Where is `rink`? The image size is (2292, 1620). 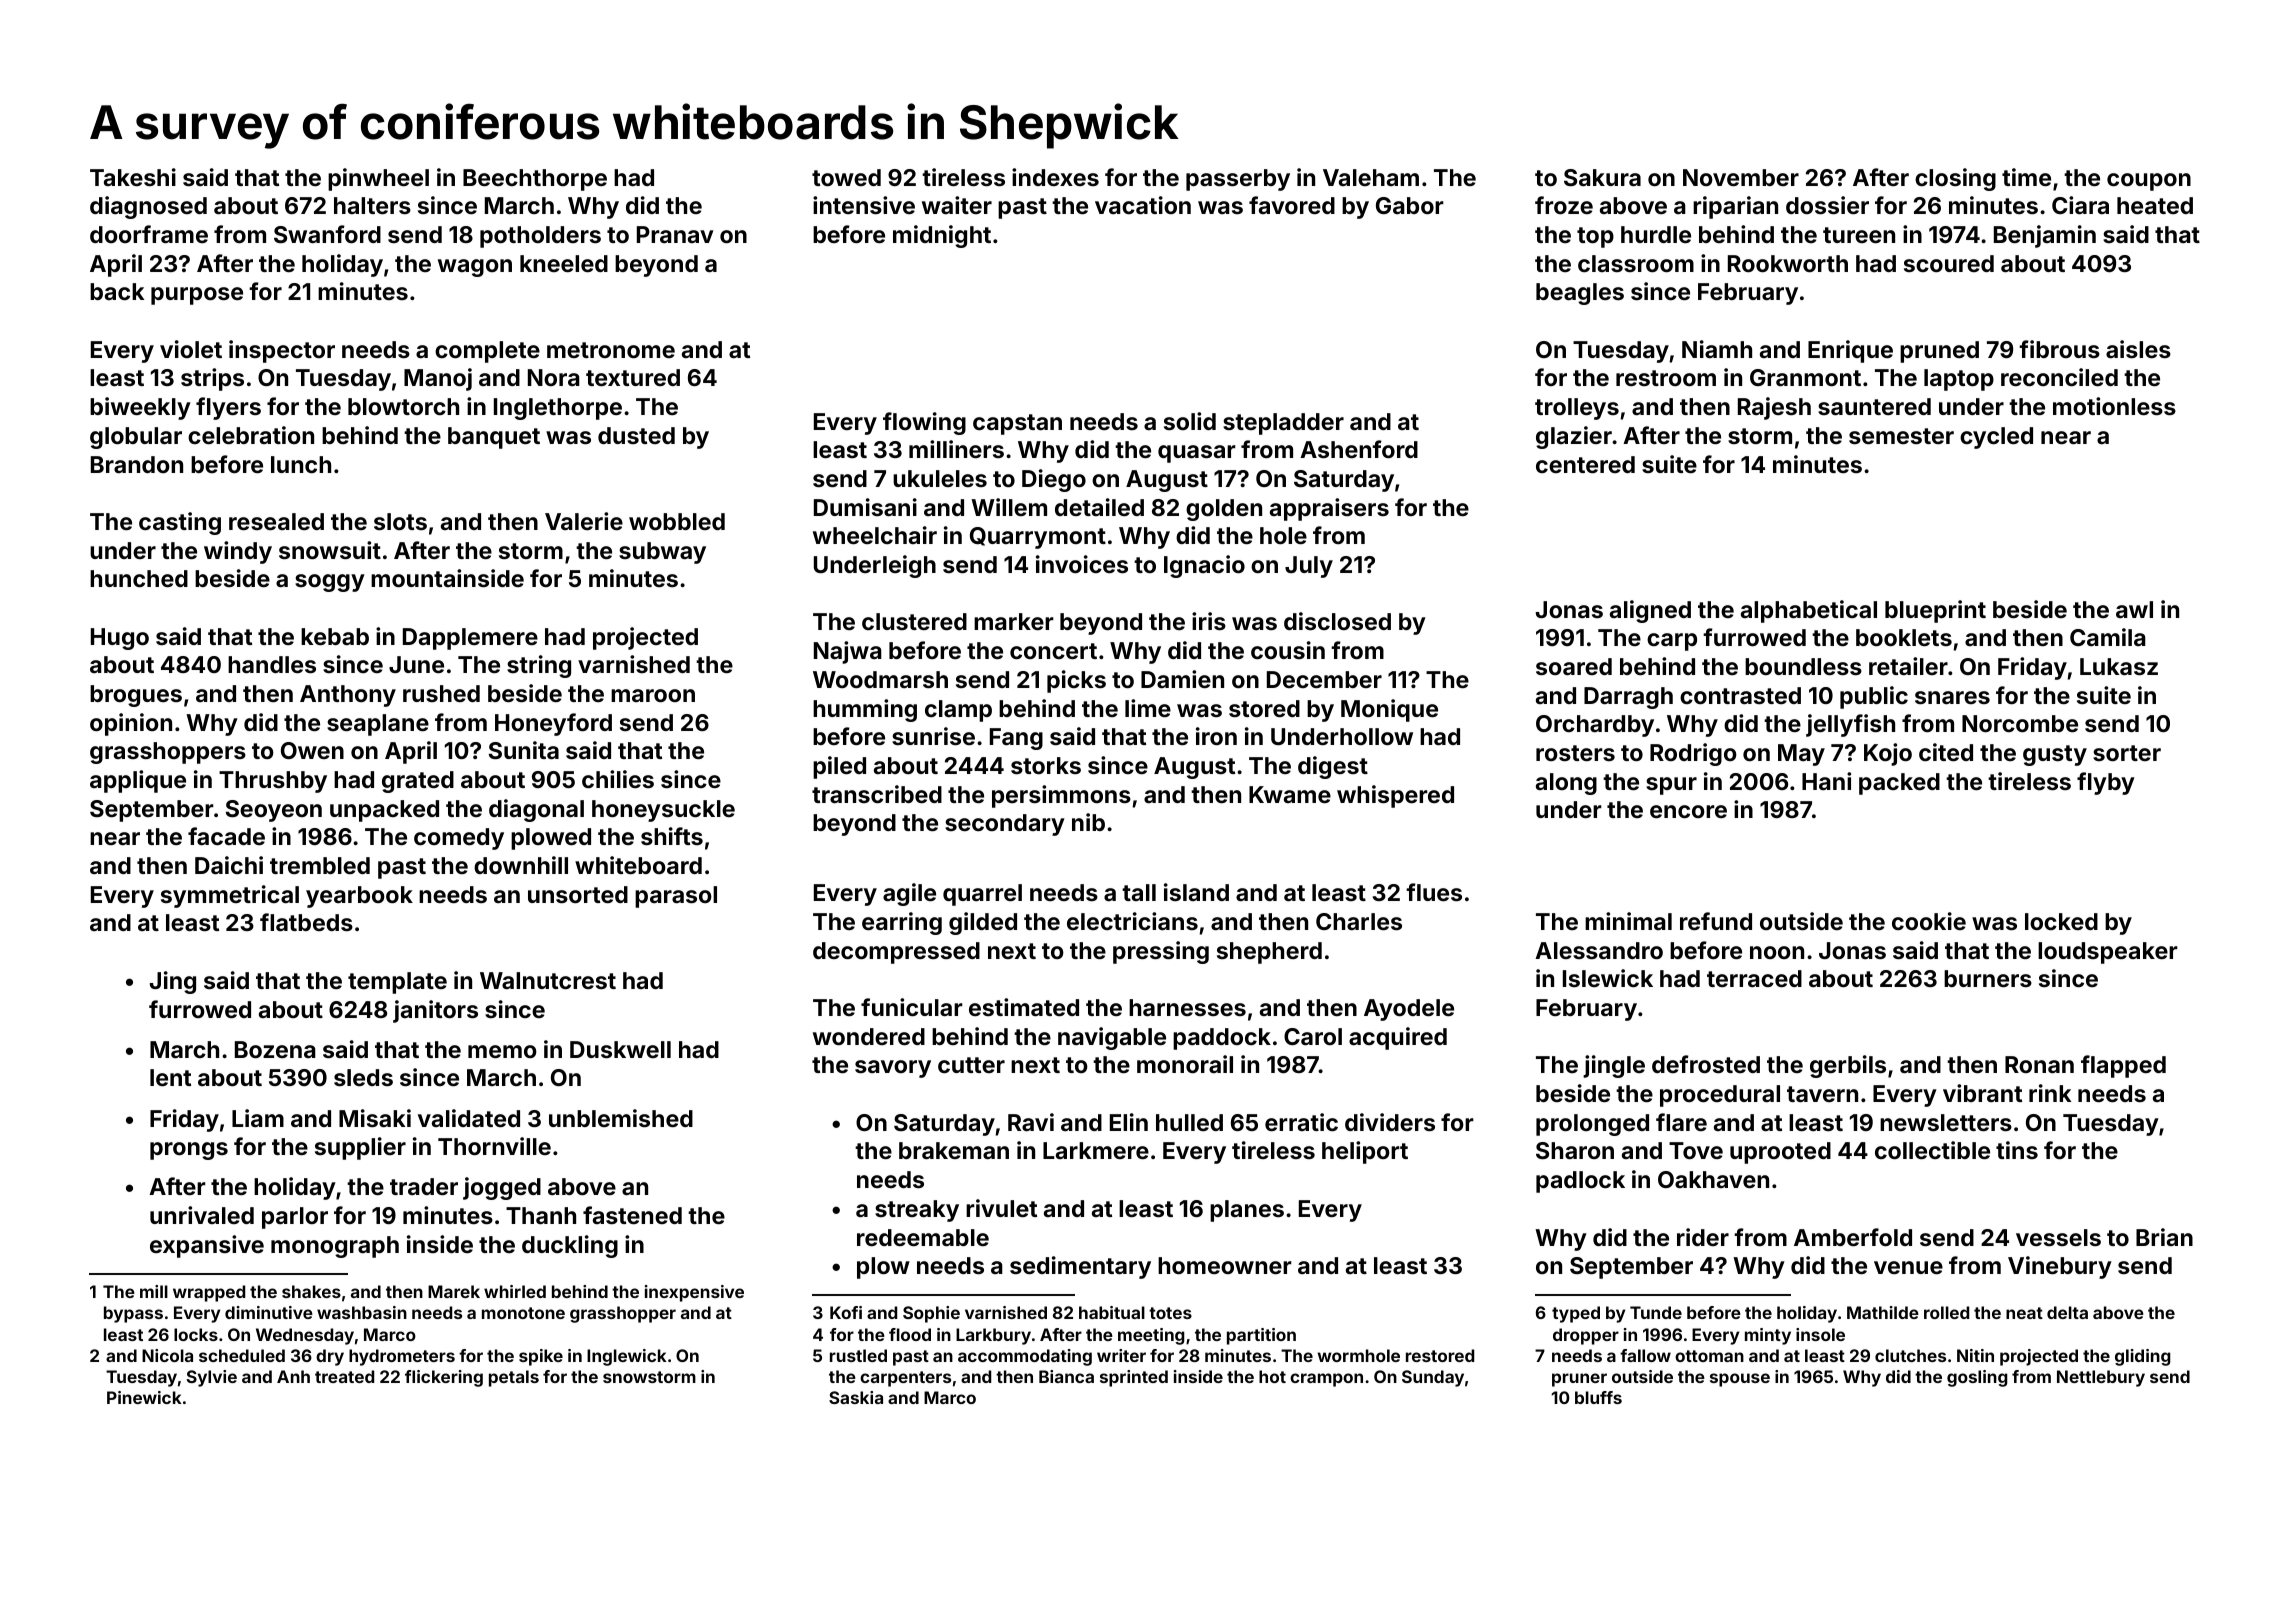
rink is located at coordinates (2050, 1093).
